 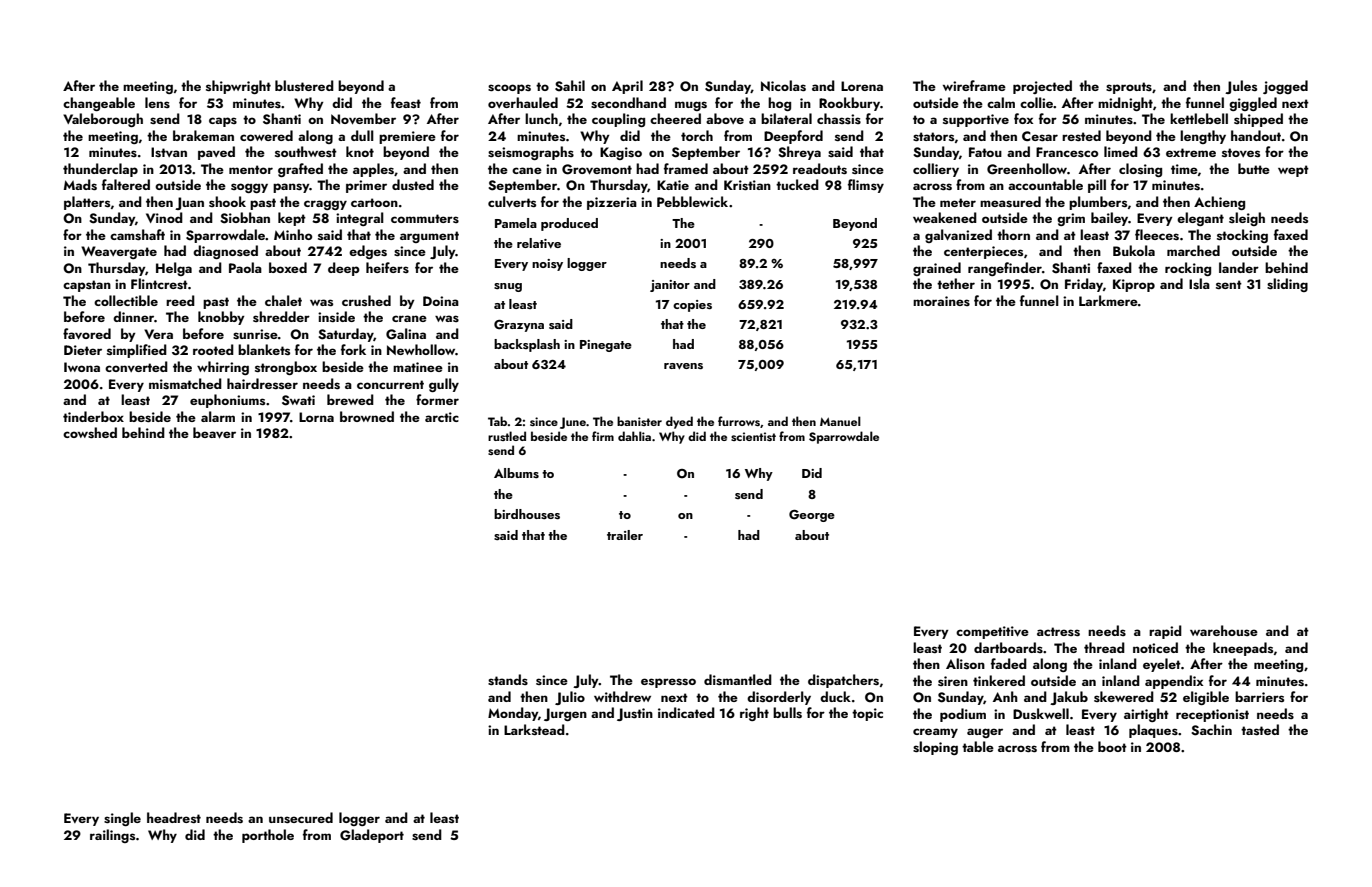 I want to click on single, so click(x=122, y=819).
